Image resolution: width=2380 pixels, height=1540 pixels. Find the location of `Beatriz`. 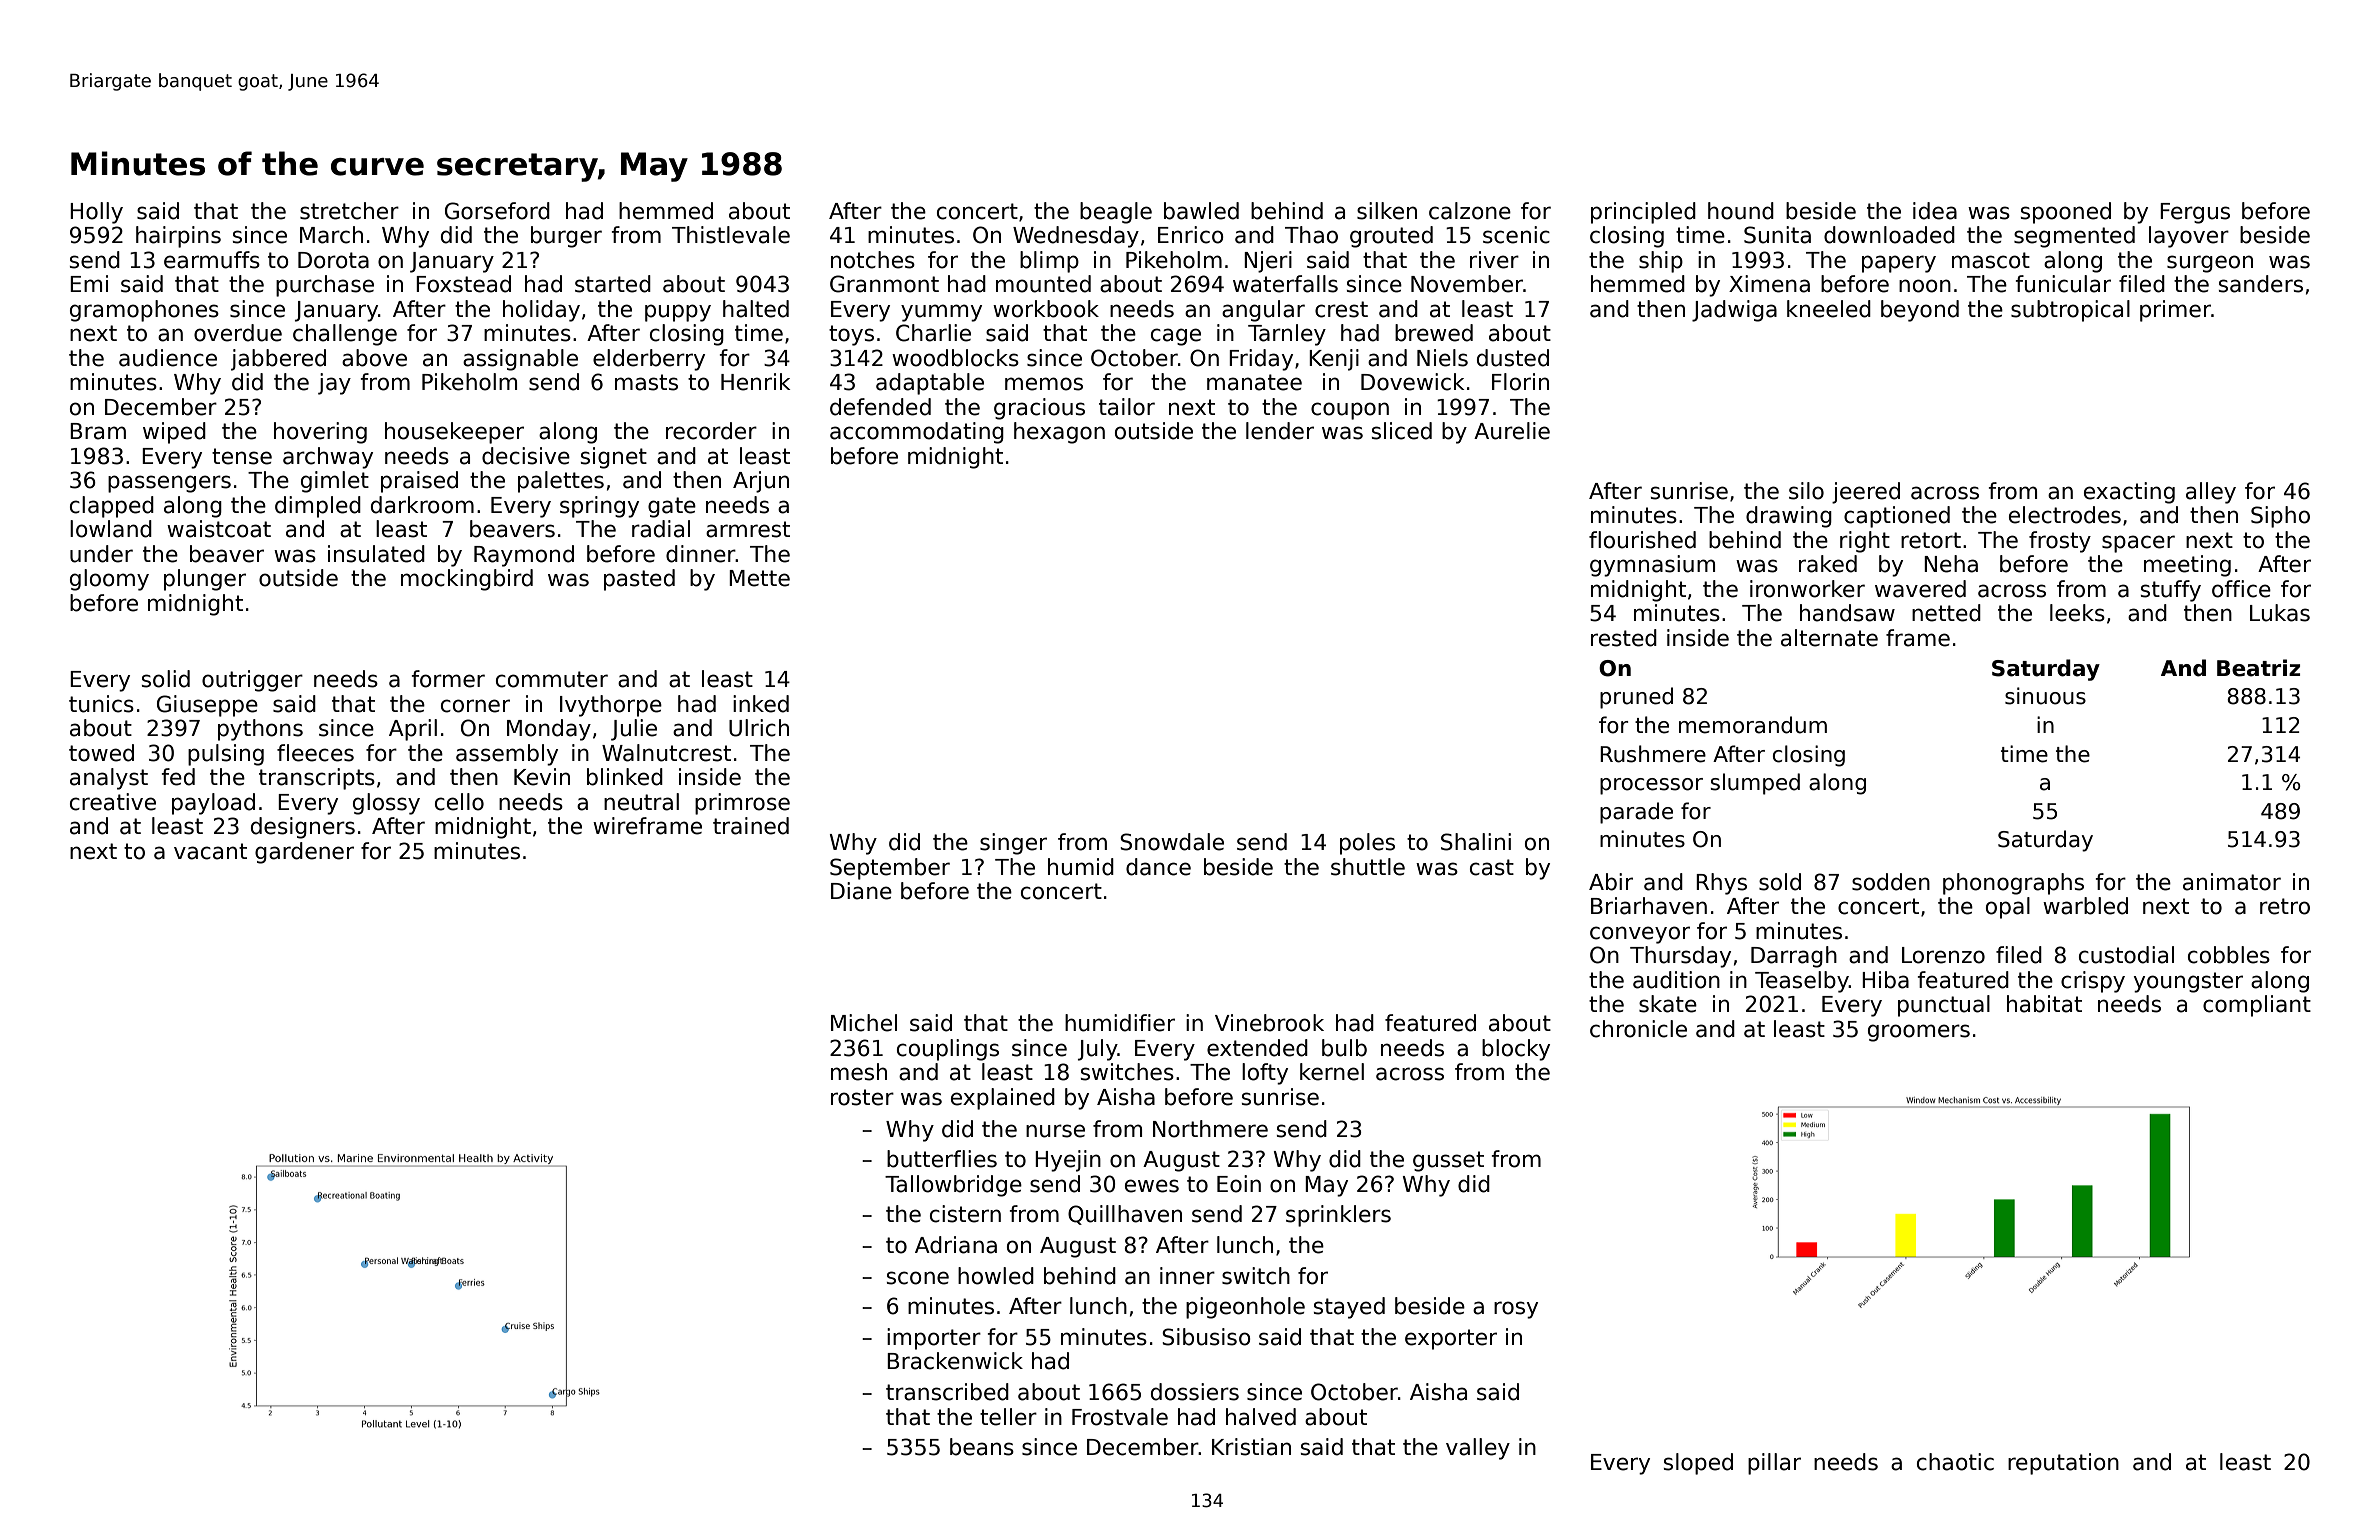

Beatriz is located at coordinates (2258, 668).
